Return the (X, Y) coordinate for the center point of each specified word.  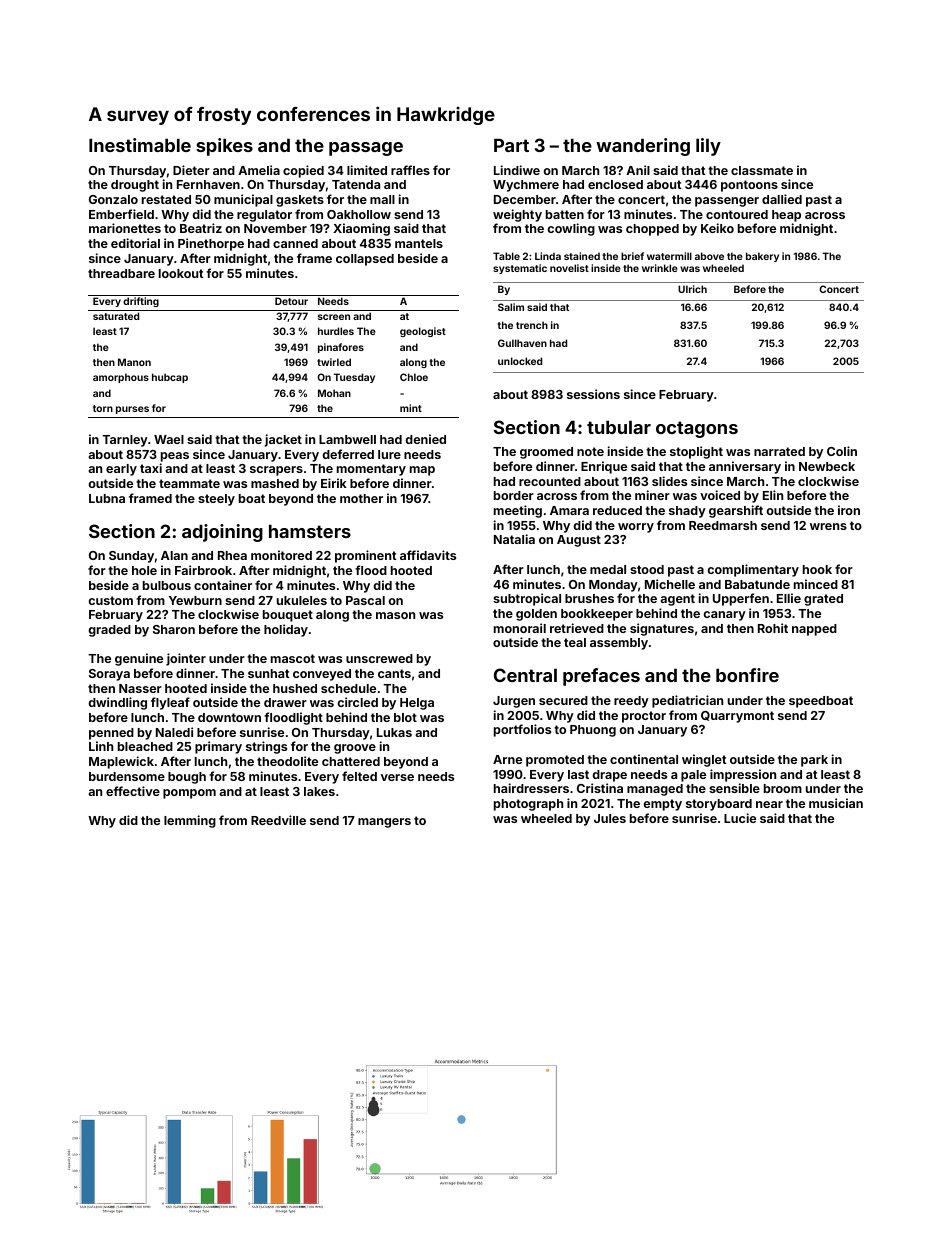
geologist (423, 332)
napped (814, 630)
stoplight (696, 452)
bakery (762, 257)
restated (166, 199)
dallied (782, 199)
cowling (571, 229)
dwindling (117, 703)
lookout (181, 273)
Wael (169, 439)
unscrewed (379, 658)
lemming (190, 821)
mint (411, 408)
